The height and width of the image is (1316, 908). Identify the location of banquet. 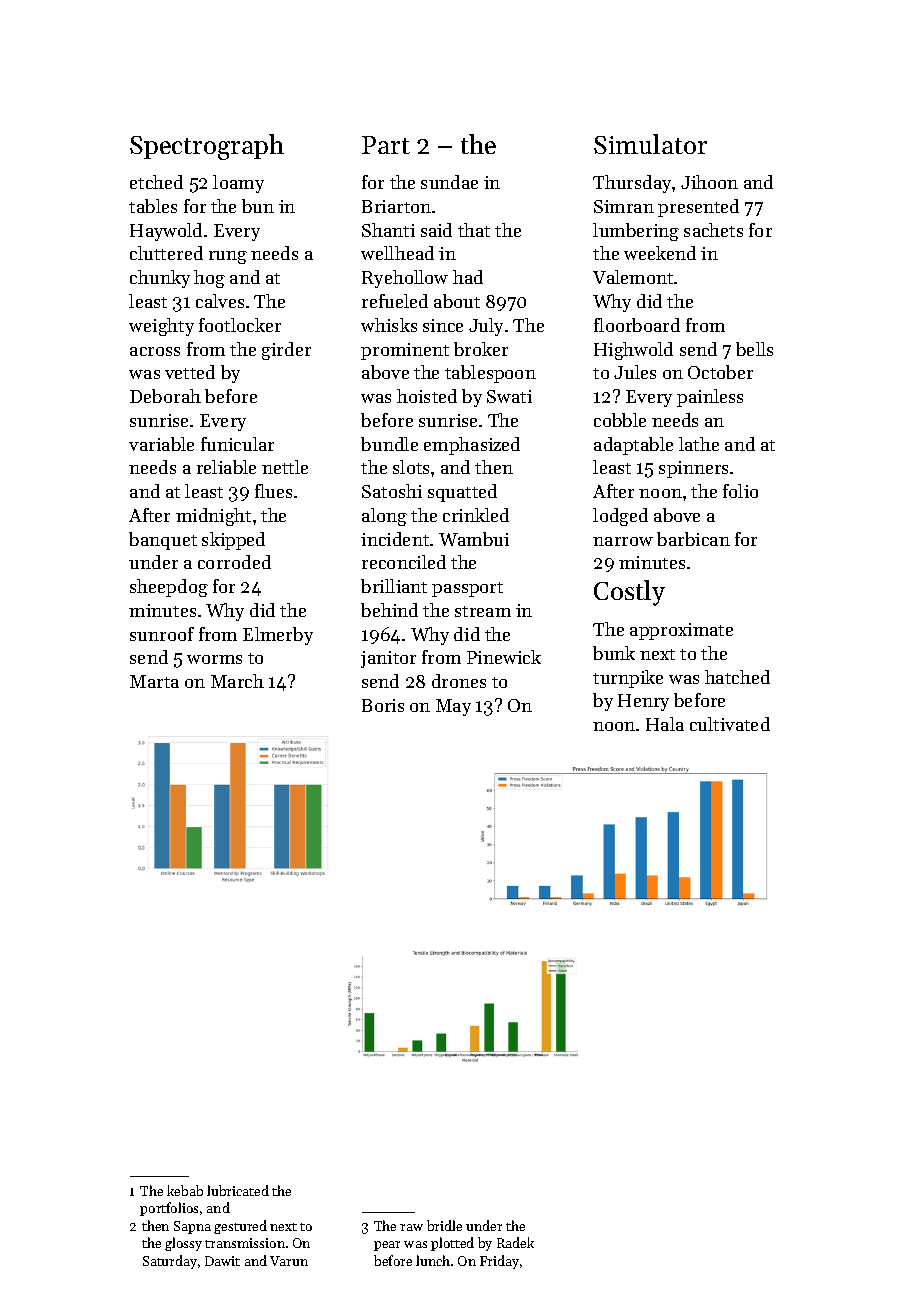
(163, 541).
